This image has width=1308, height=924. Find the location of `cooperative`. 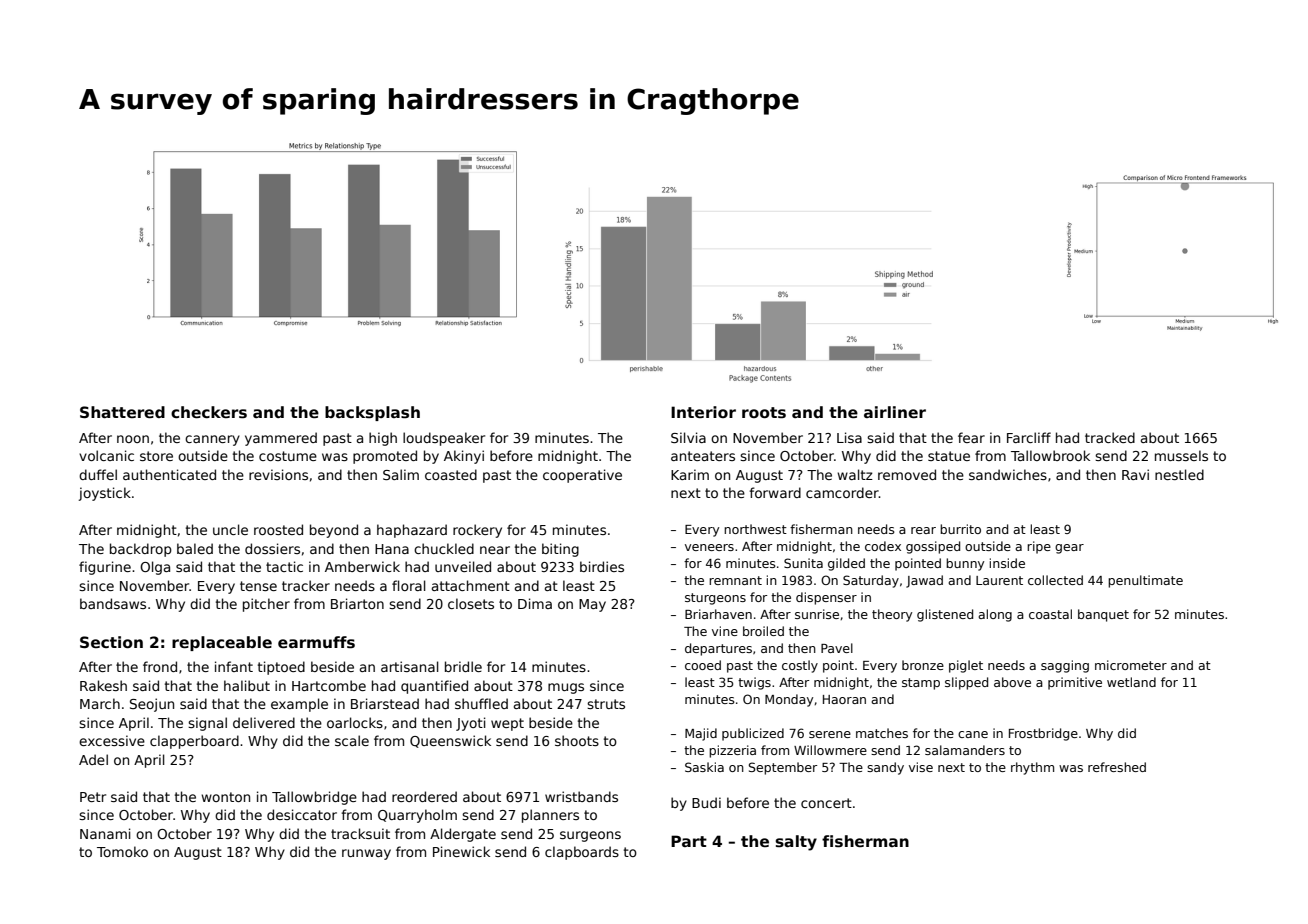

cooperative is located at coordinates (582, 476).
